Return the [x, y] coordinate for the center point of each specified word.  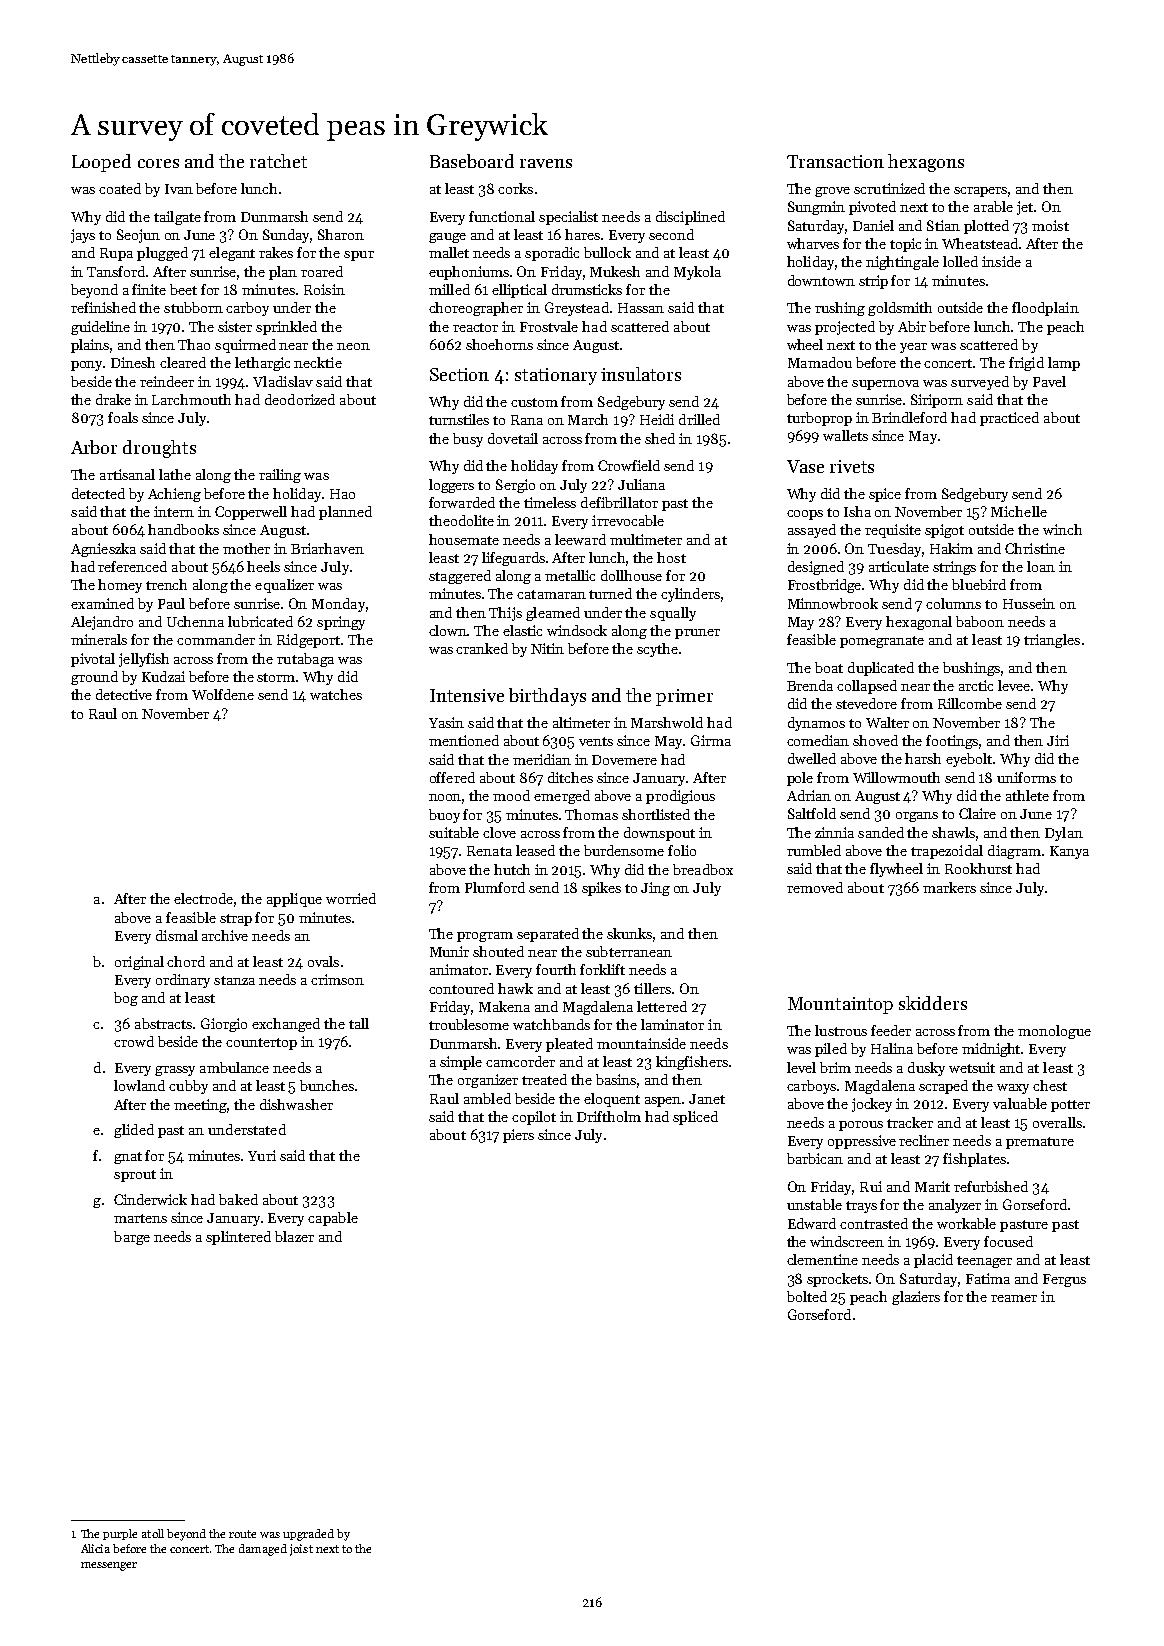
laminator [672, 1024]
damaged [263, 1550]
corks [515, 188]
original [139, 963]
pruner [697, 634]
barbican [815, 1158]
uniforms [1026, 777]
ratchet [278, 161]
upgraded [308, 1535]
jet [1025, 208]
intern [174, 511]
